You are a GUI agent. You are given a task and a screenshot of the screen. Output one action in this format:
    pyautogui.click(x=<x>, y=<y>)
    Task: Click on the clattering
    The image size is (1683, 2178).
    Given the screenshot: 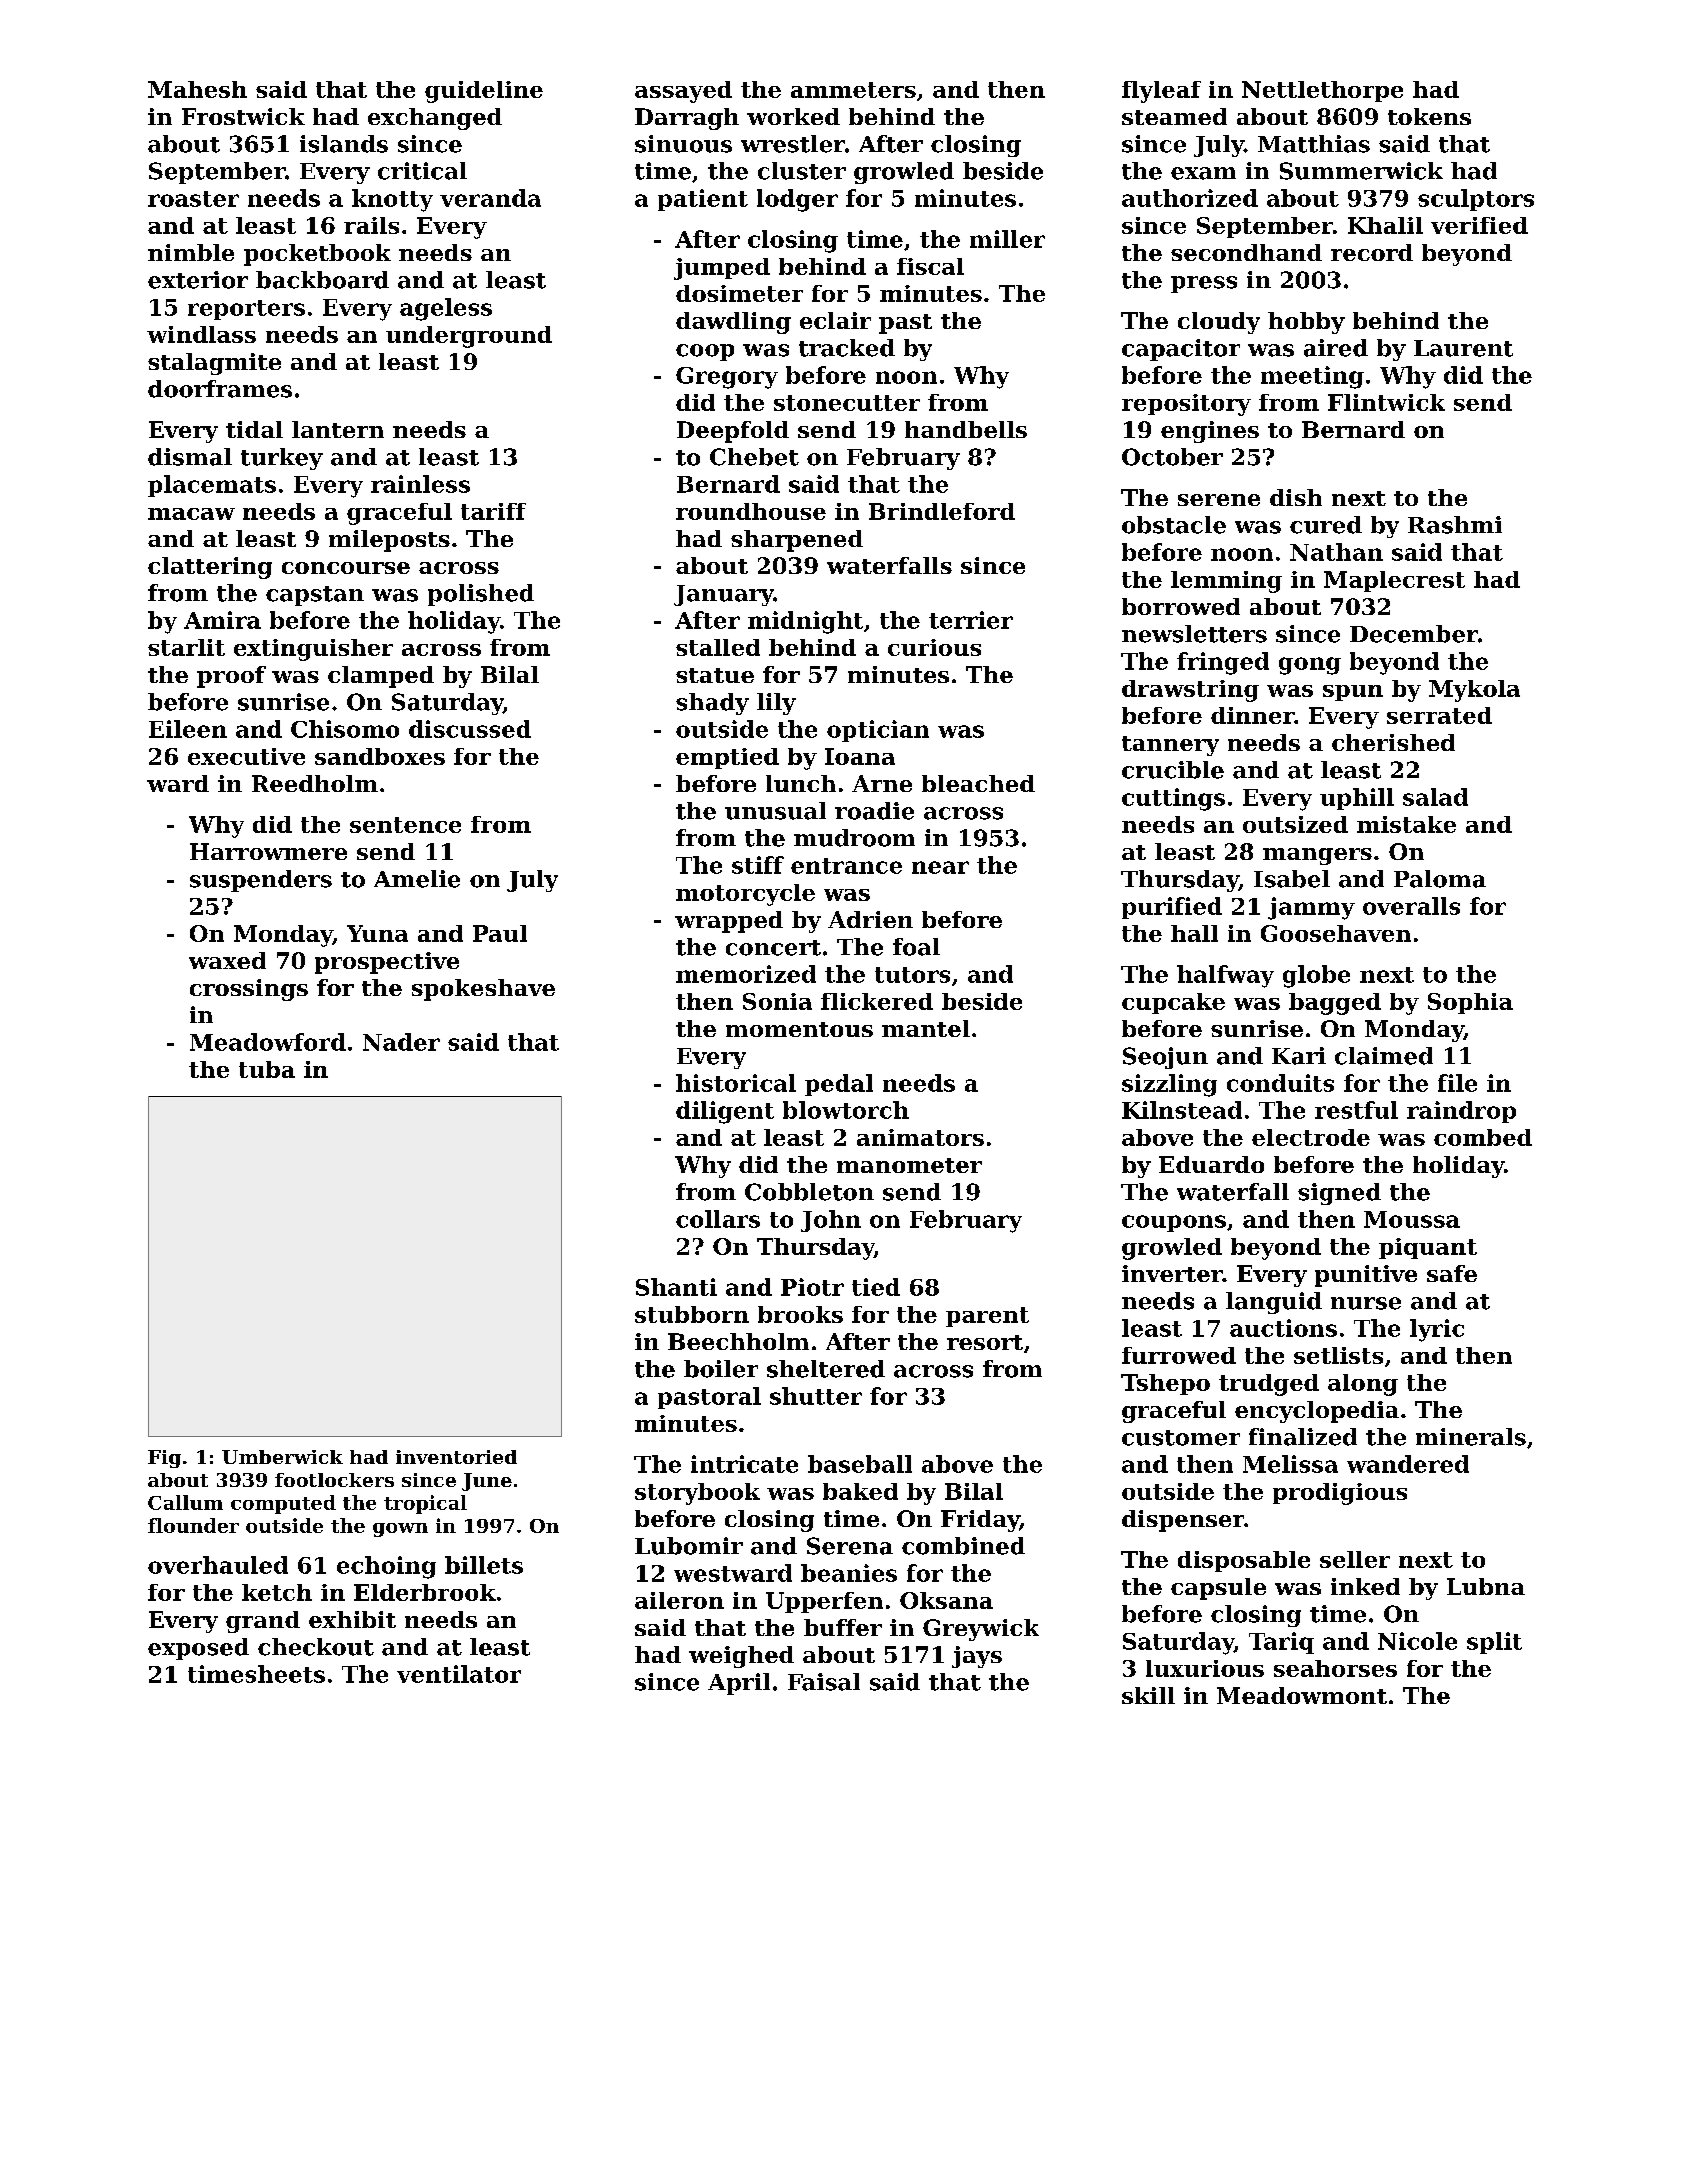 What is the action you would take?
    pyautogui.click(x=210, y=568)
